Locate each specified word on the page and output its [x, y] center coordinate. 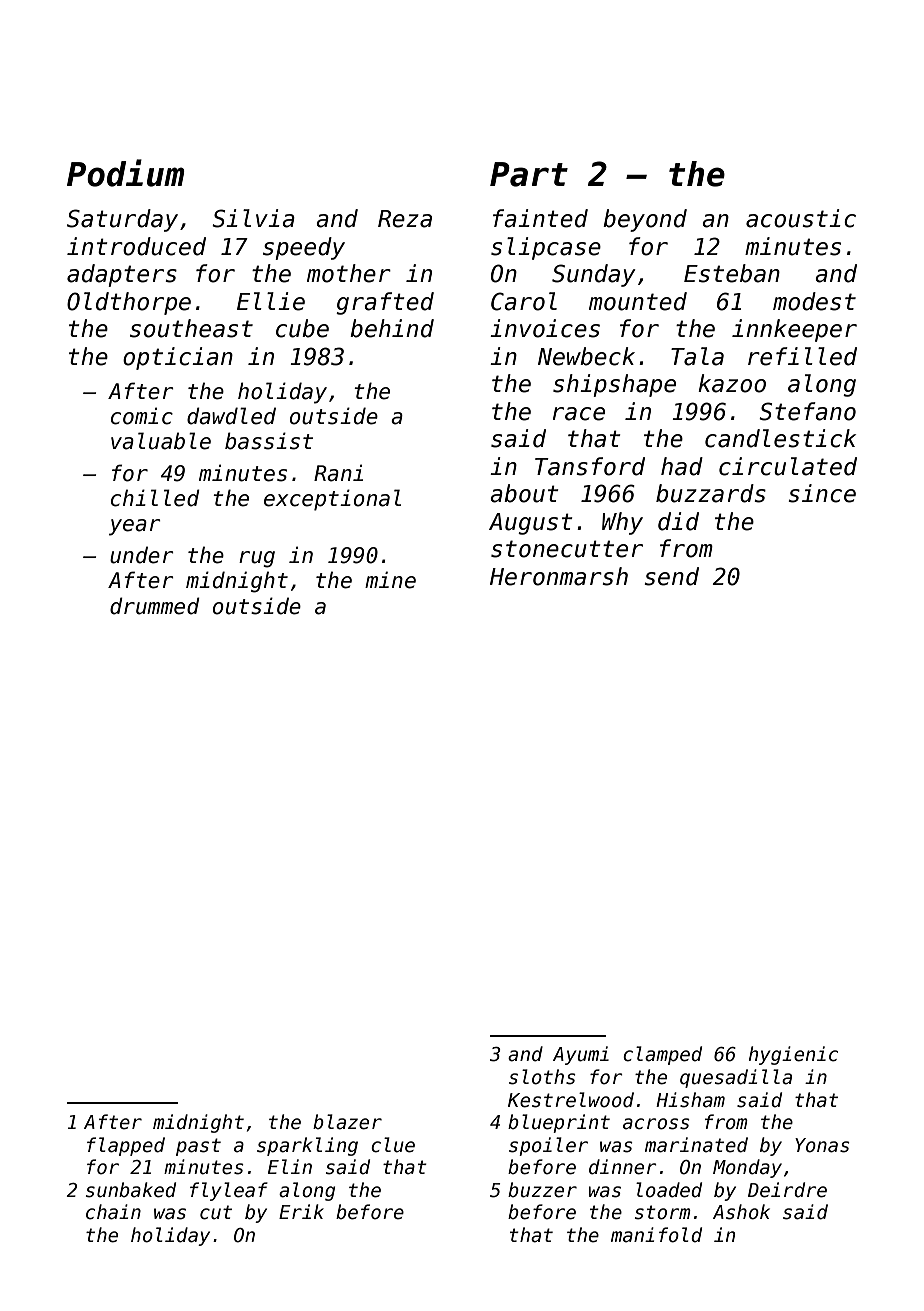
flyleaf [229, 1191]
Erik [301, 1211]
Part [529, 174]
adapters [122, 275]
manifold [656, 1235]
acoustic [801, 218]
